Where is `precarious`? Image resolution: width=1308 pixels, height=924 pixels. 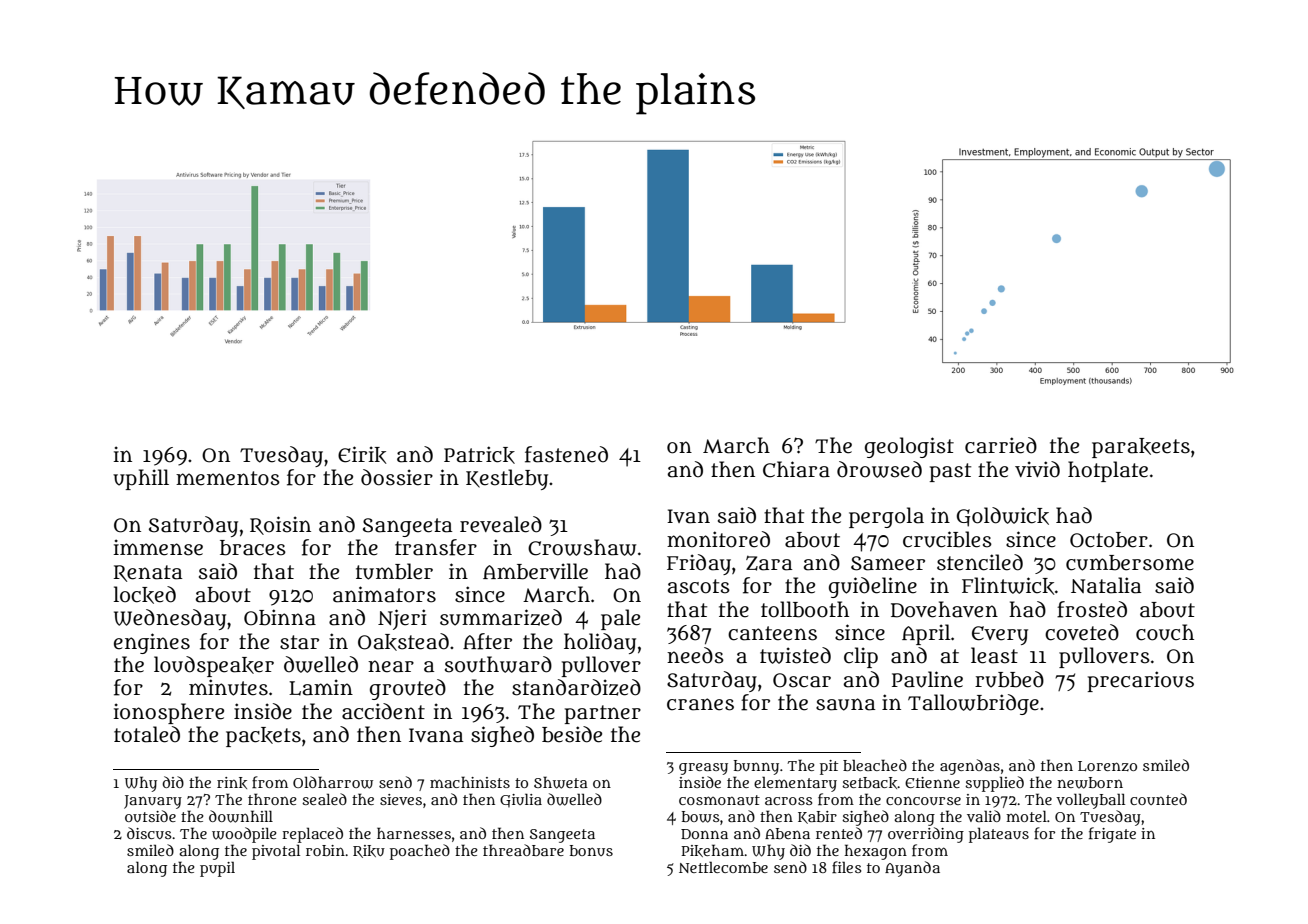
precarious is located at coordinates (1141, 681).
